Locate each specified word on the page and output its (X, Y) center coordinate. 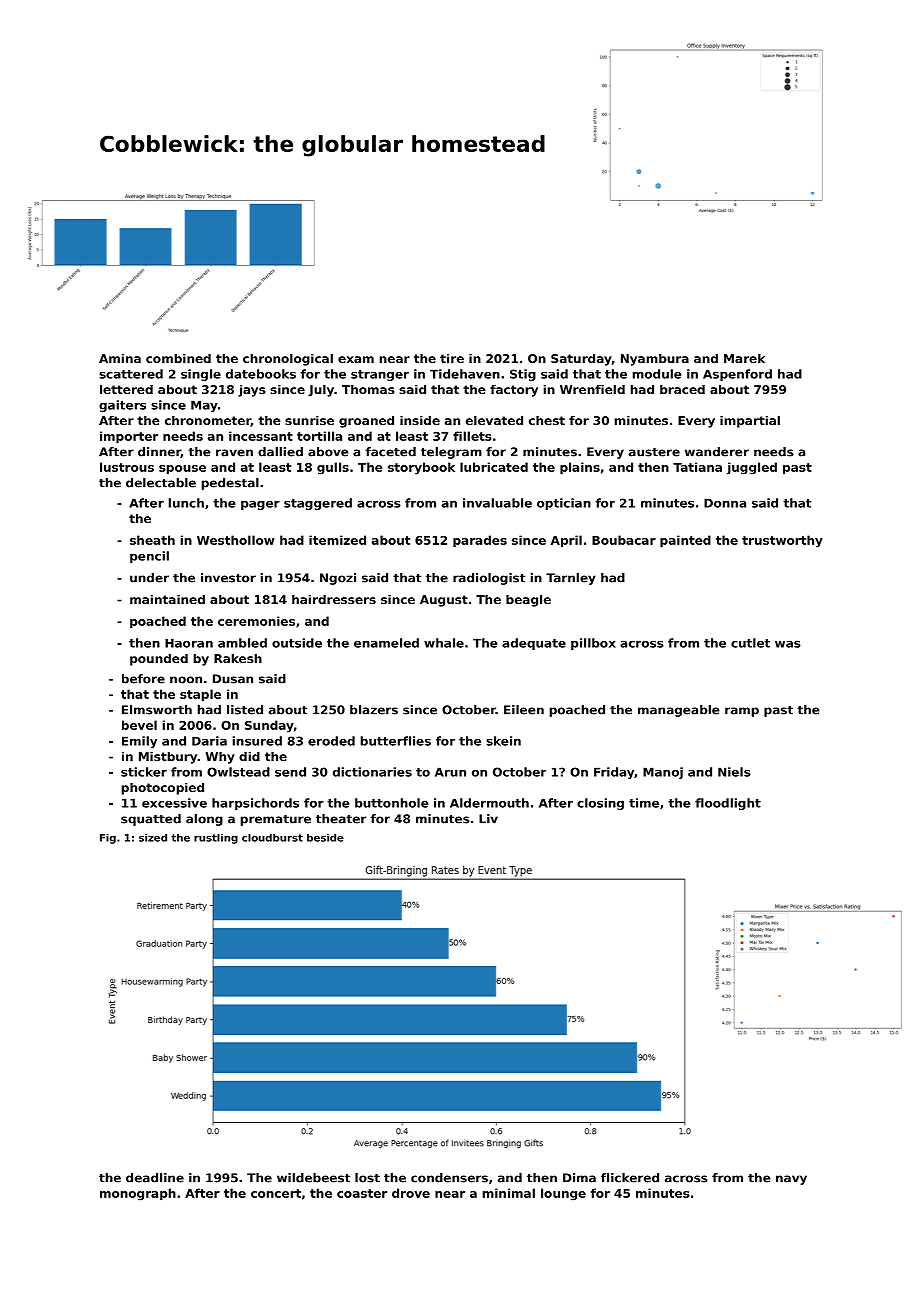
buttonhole (392, 803)
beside (325, 838)
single (201, 375)
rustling (216, 839)
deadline (155, 1178)
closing (600, 804)
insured (257, 741)
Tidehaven (465, 374)
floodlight (728, 804)
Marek (744, 358)
